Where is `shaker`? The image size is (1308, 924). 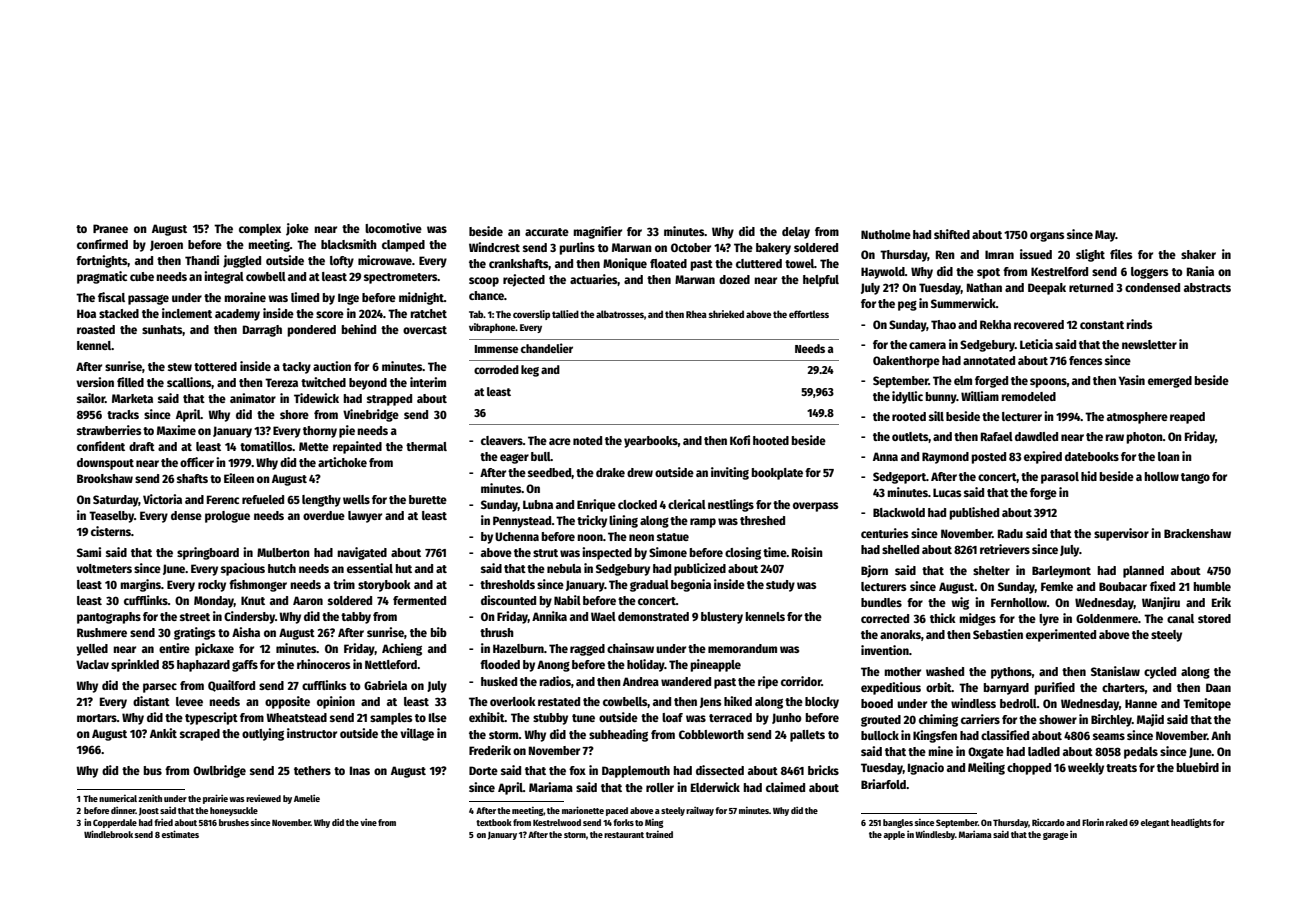
shaker is located at coordinates (1198, 254).
